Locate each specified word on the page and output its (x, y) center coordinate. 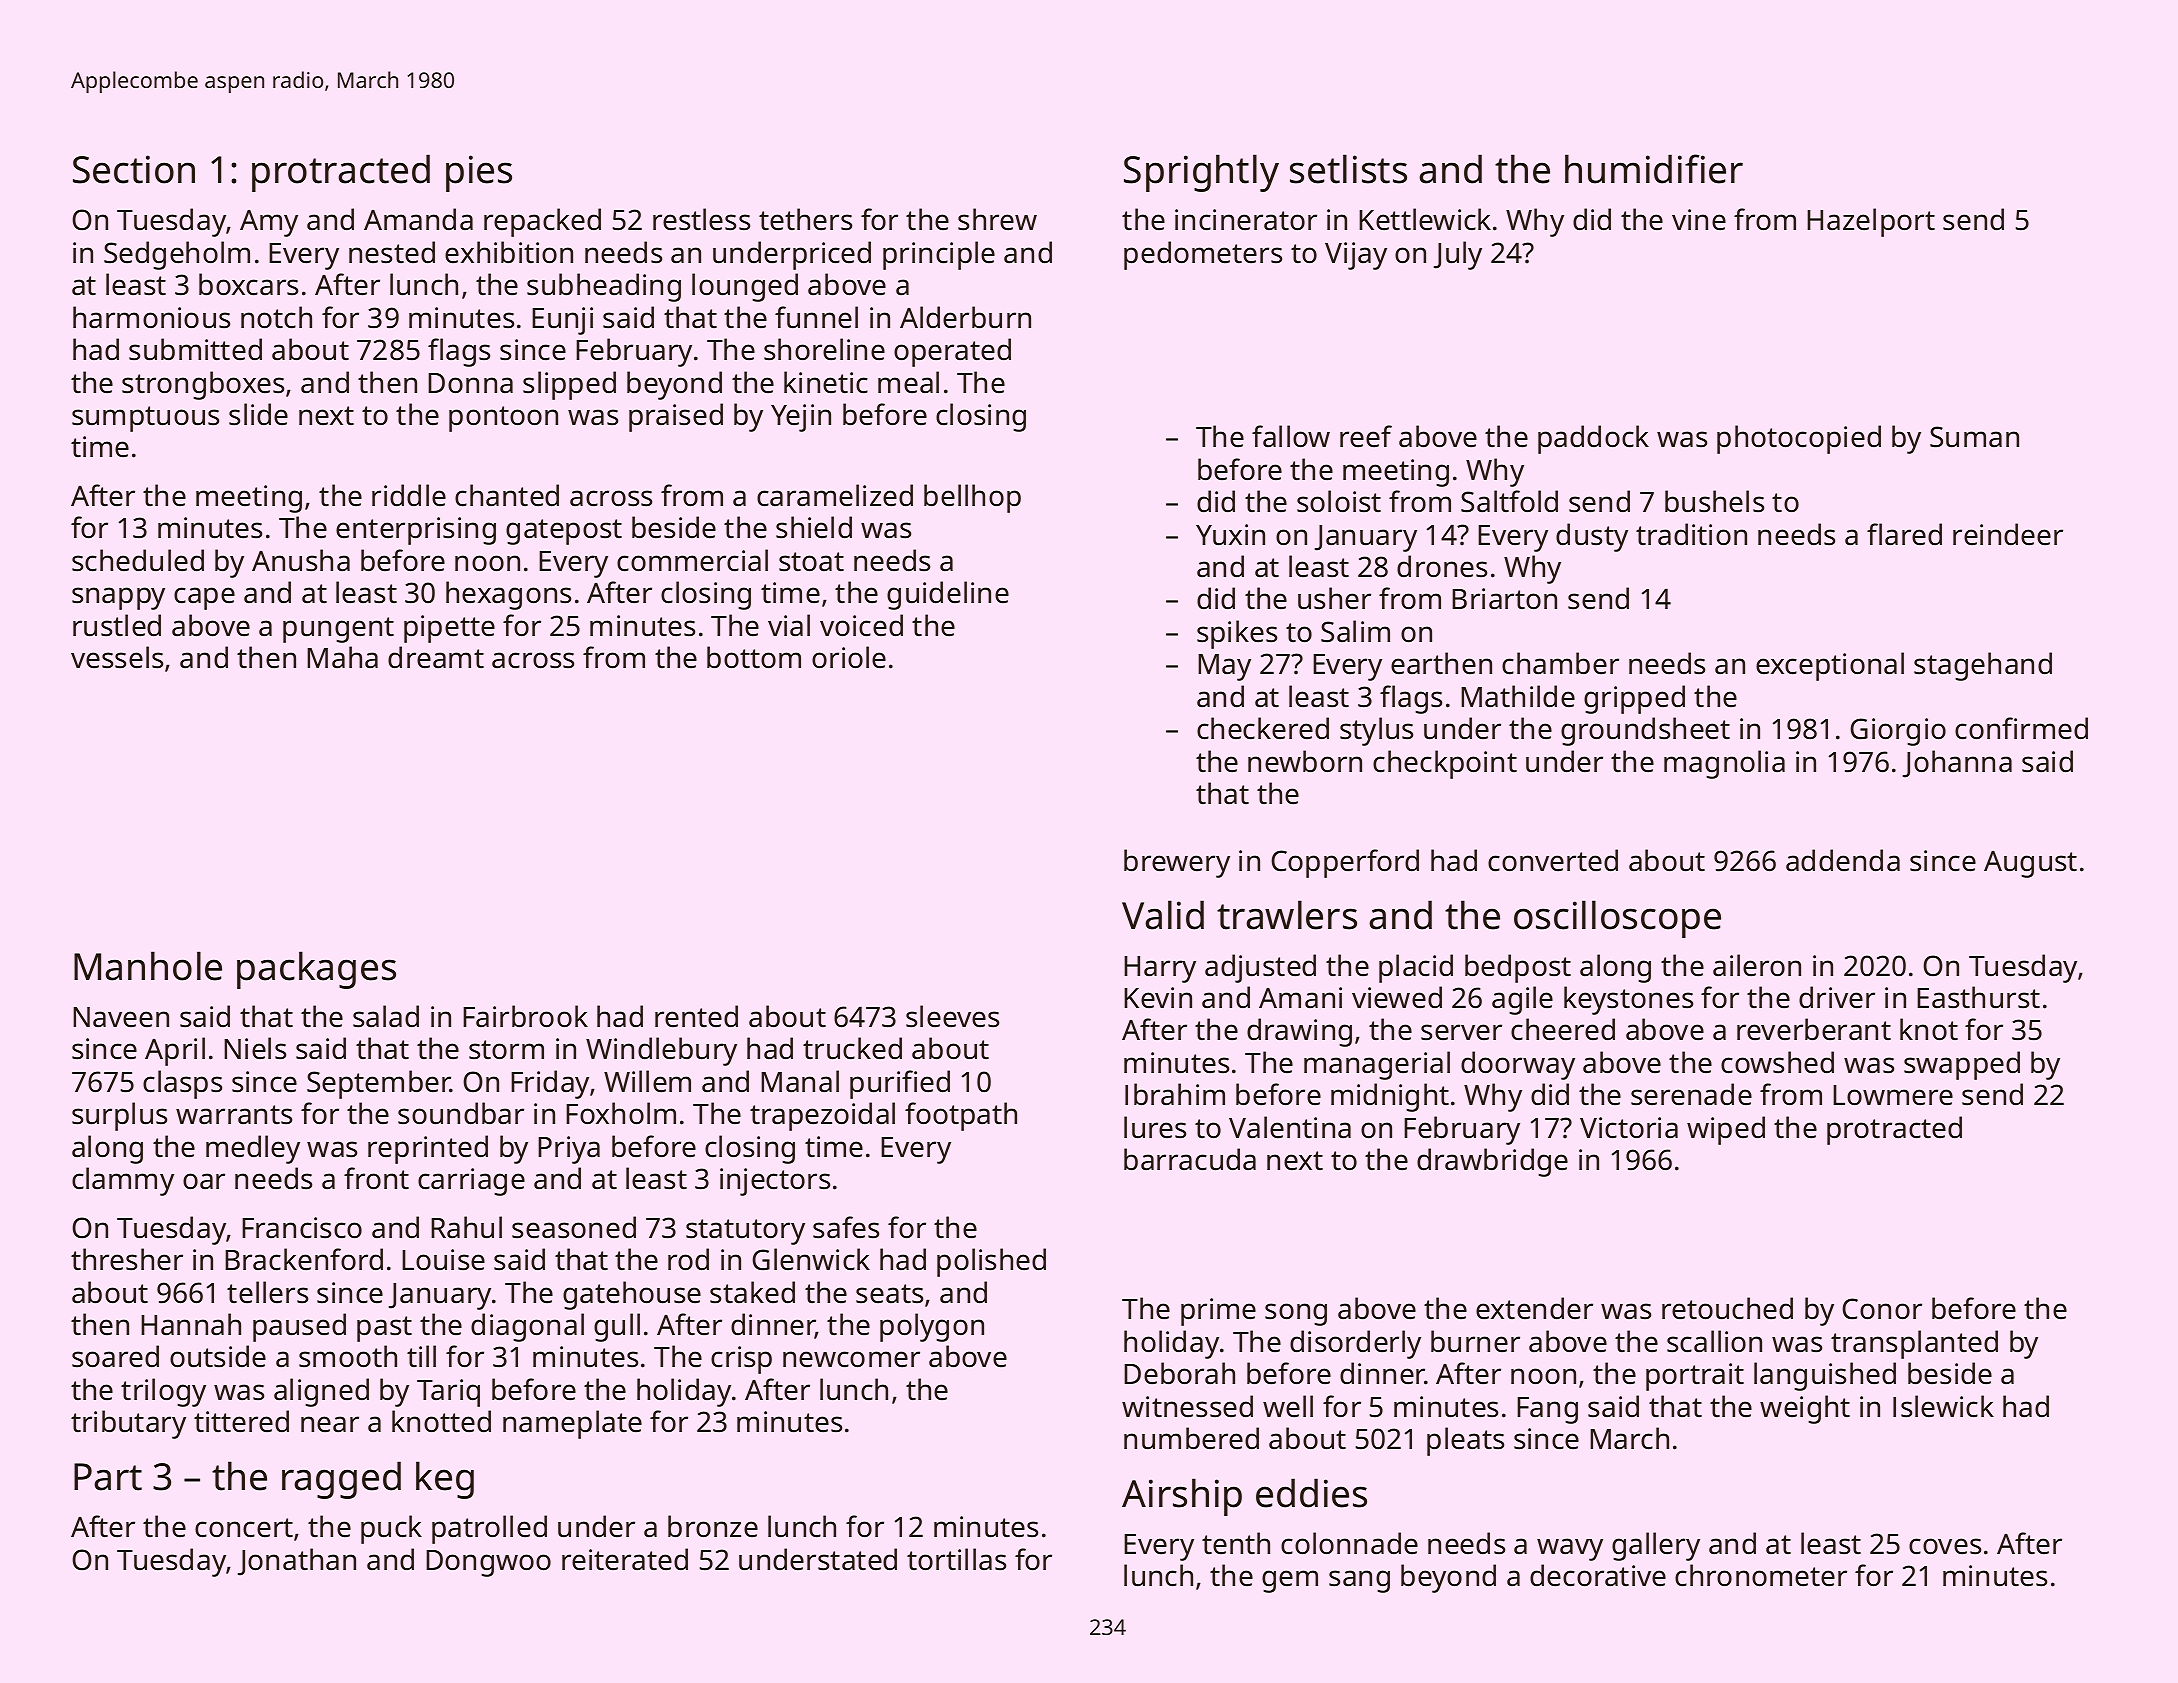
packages (316, 970)
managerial (1377, 1065)
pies (479, 173)
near (330, 1424)
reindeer (2008, 534)
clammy (123, 1181)
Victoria (1629, 1128)
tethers (805, 219)
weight (1805, 1409)
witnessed (1187, 1406)
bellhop (972, 498)
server (1461, 1032)
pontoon (503, 419)
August (2030, 864)
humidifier (1654, 169)
